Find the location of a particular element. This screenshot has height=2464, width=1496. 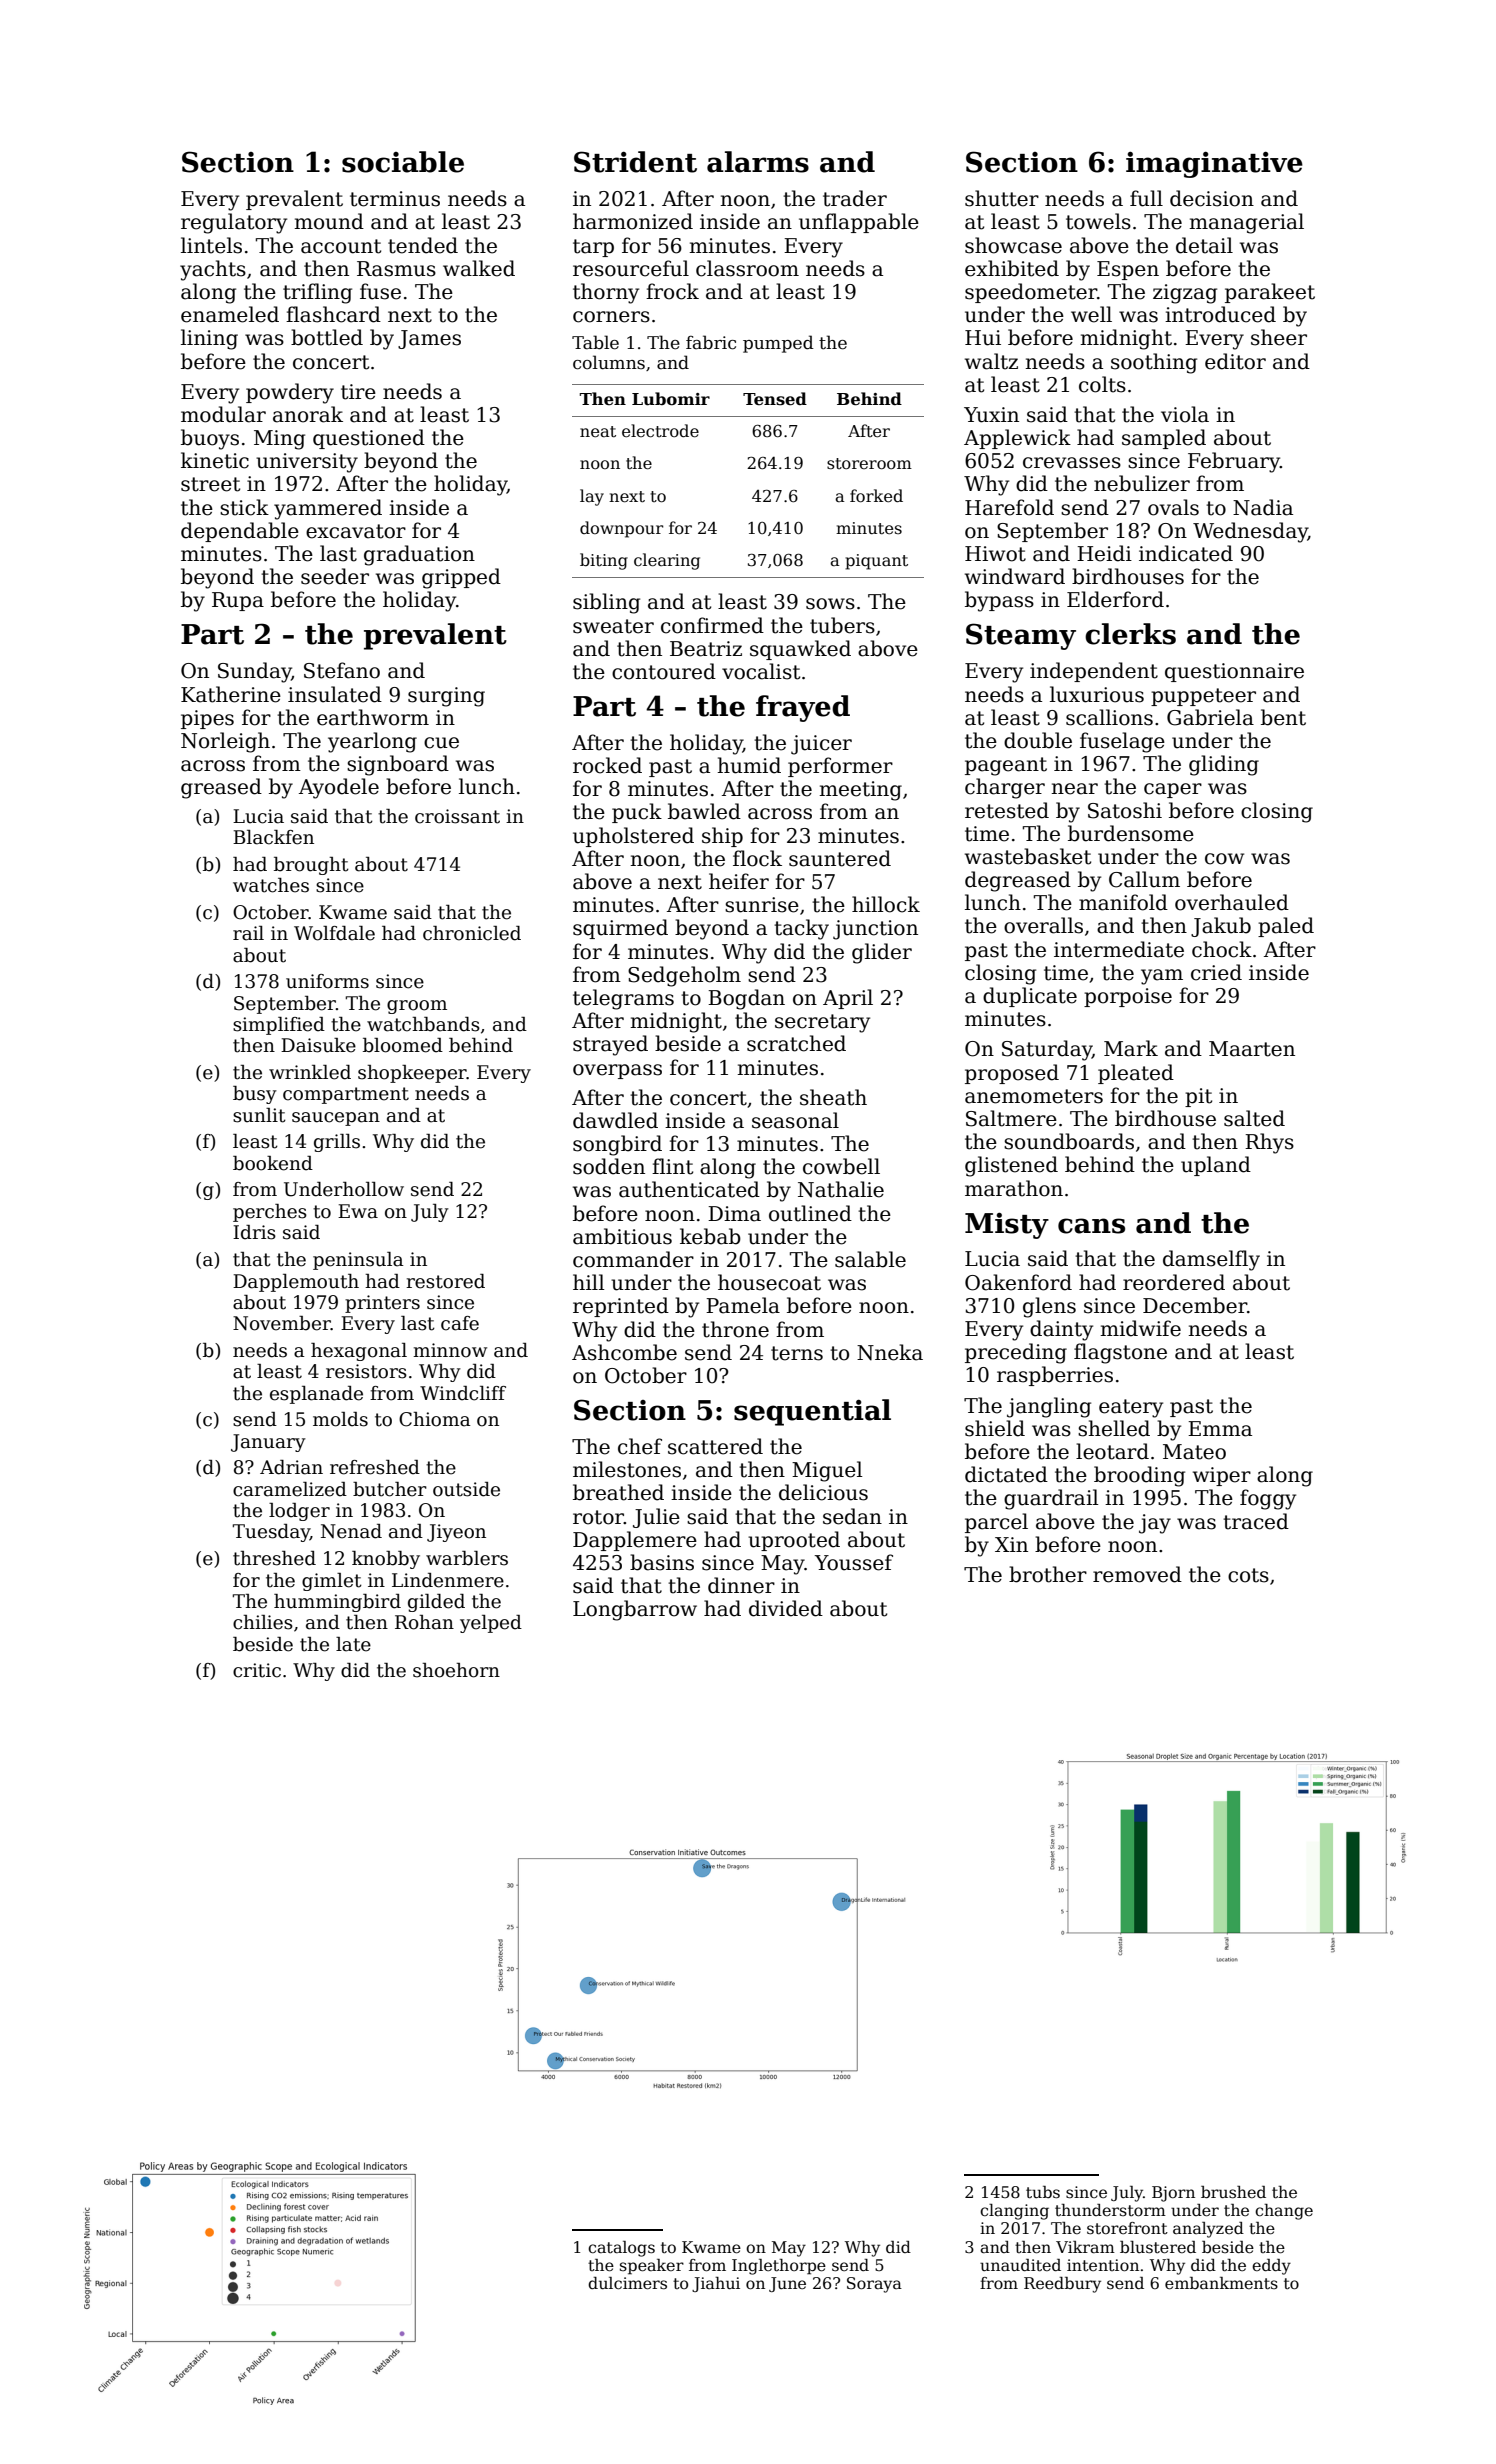

Ashcombe is located at coordinates (624, 1352).
